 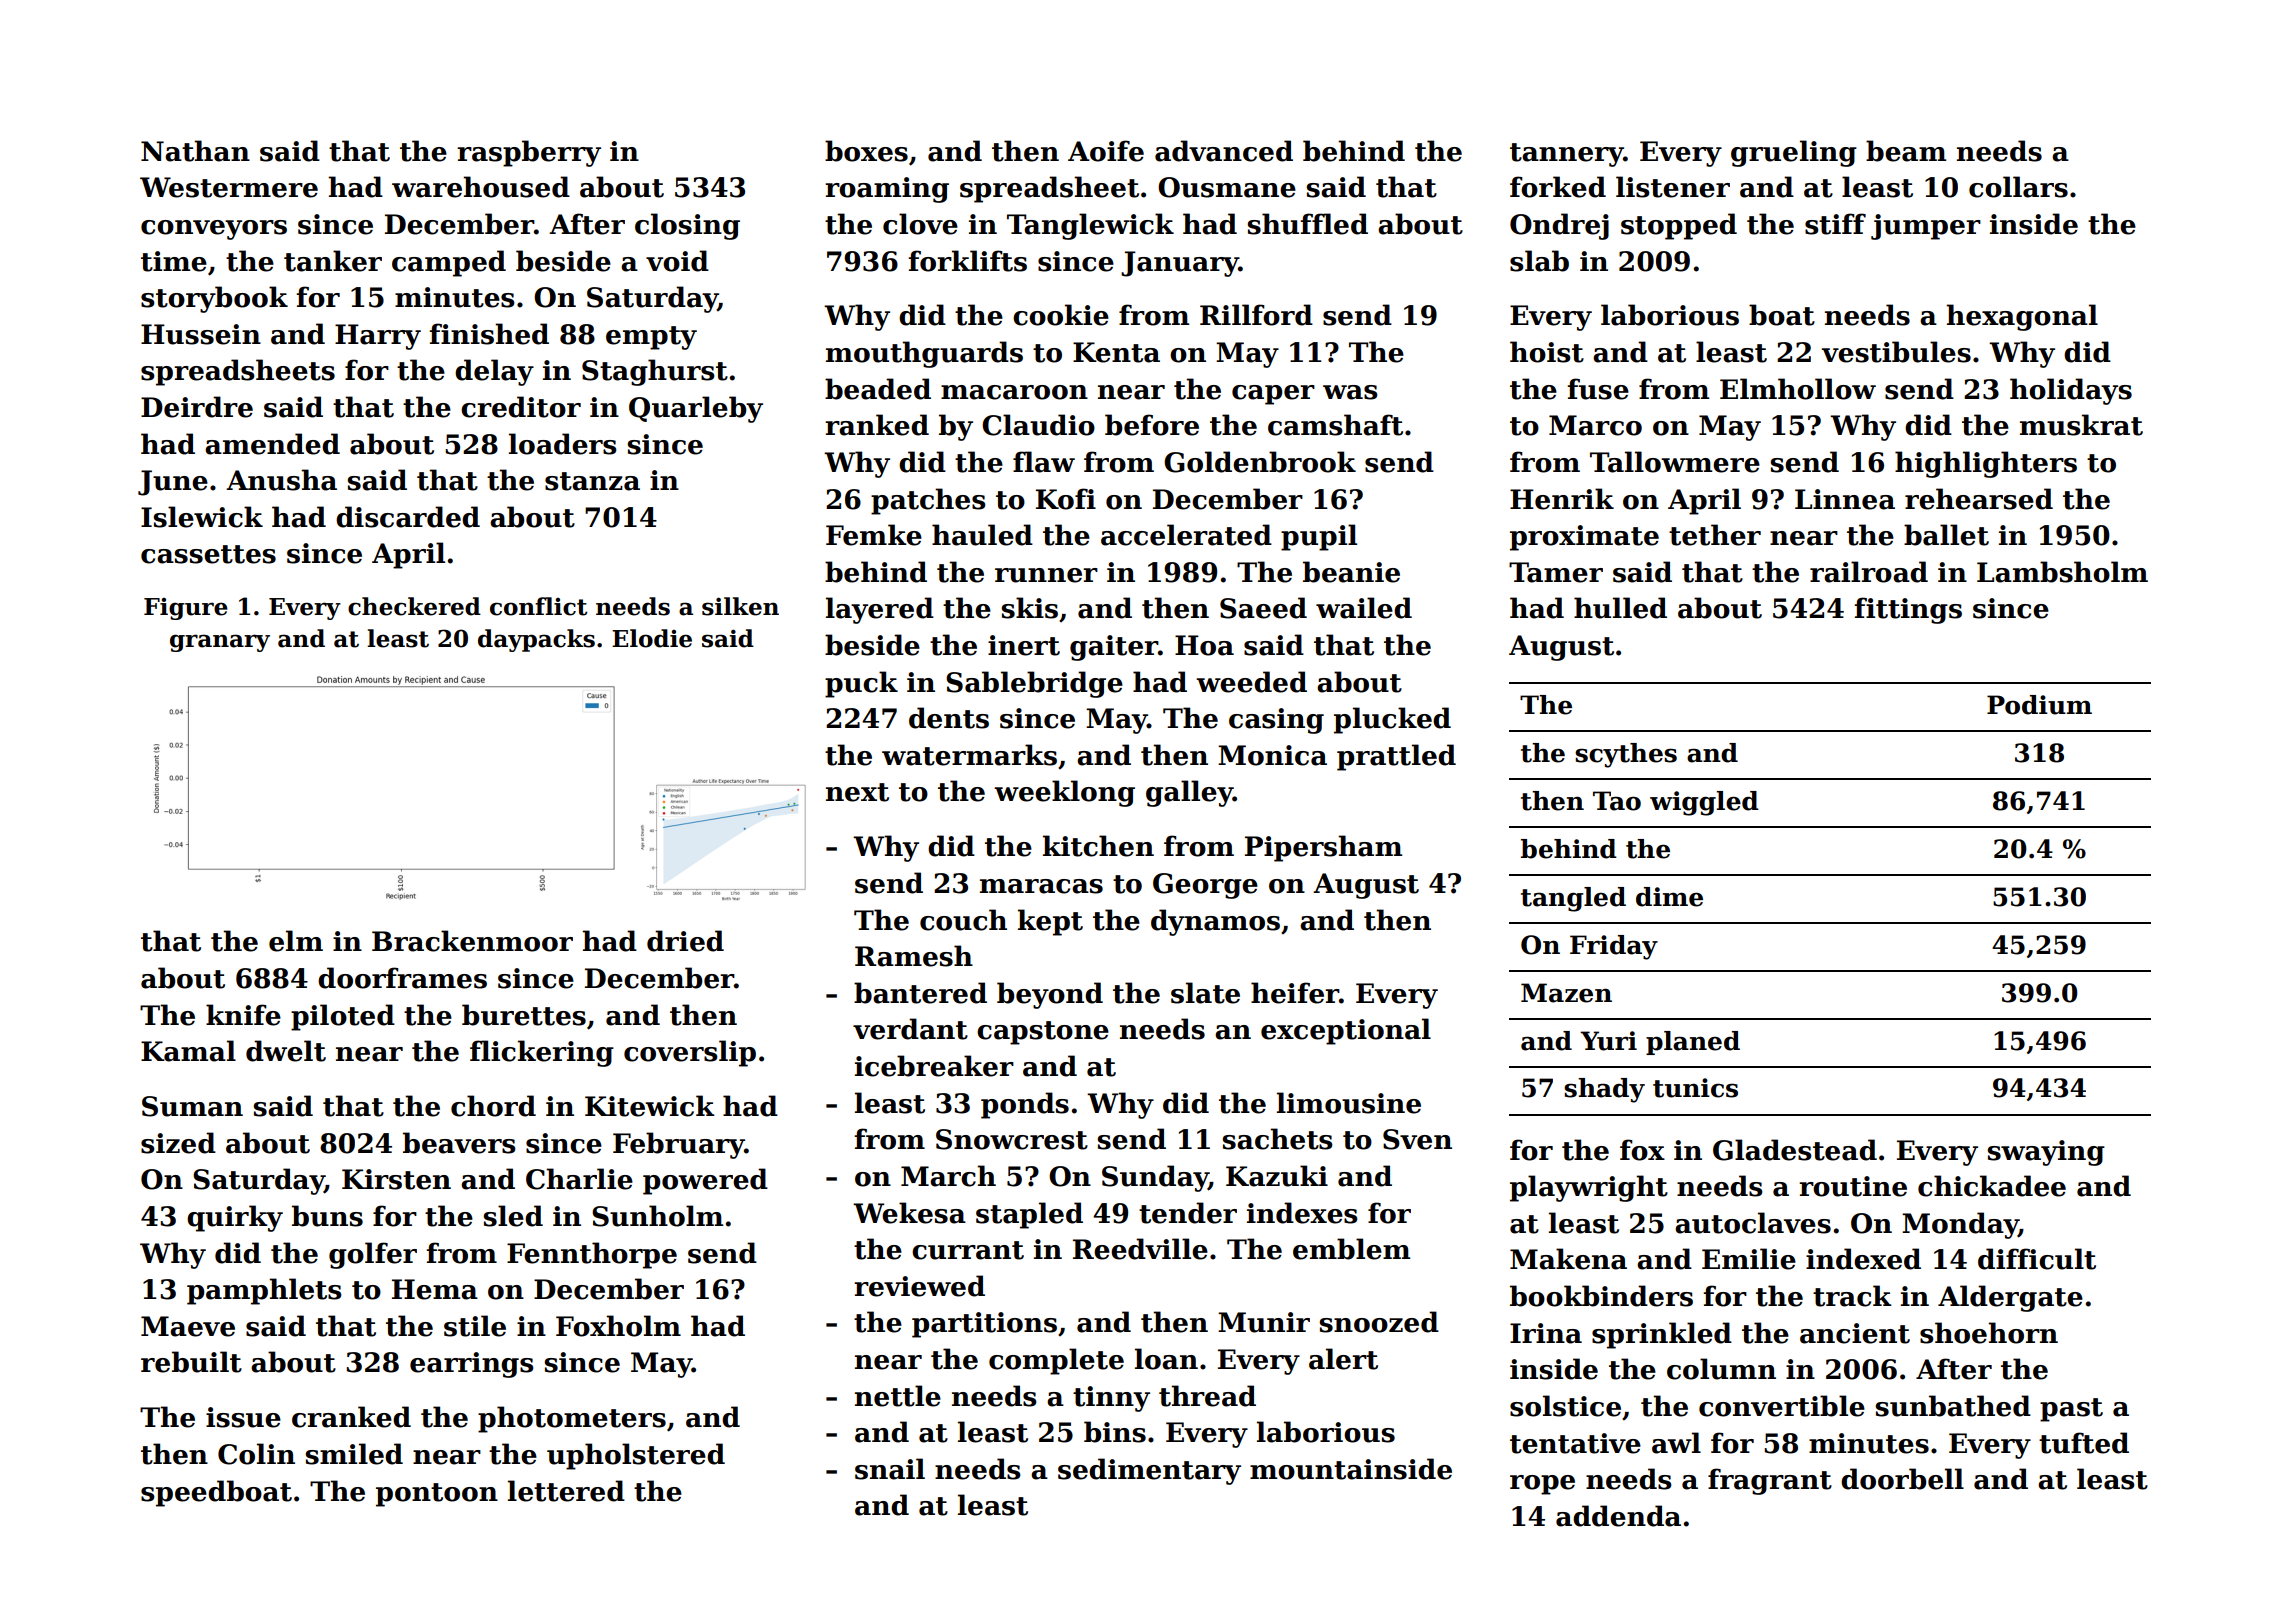 I want to click on lettered, so click(x=566, y=1491).
